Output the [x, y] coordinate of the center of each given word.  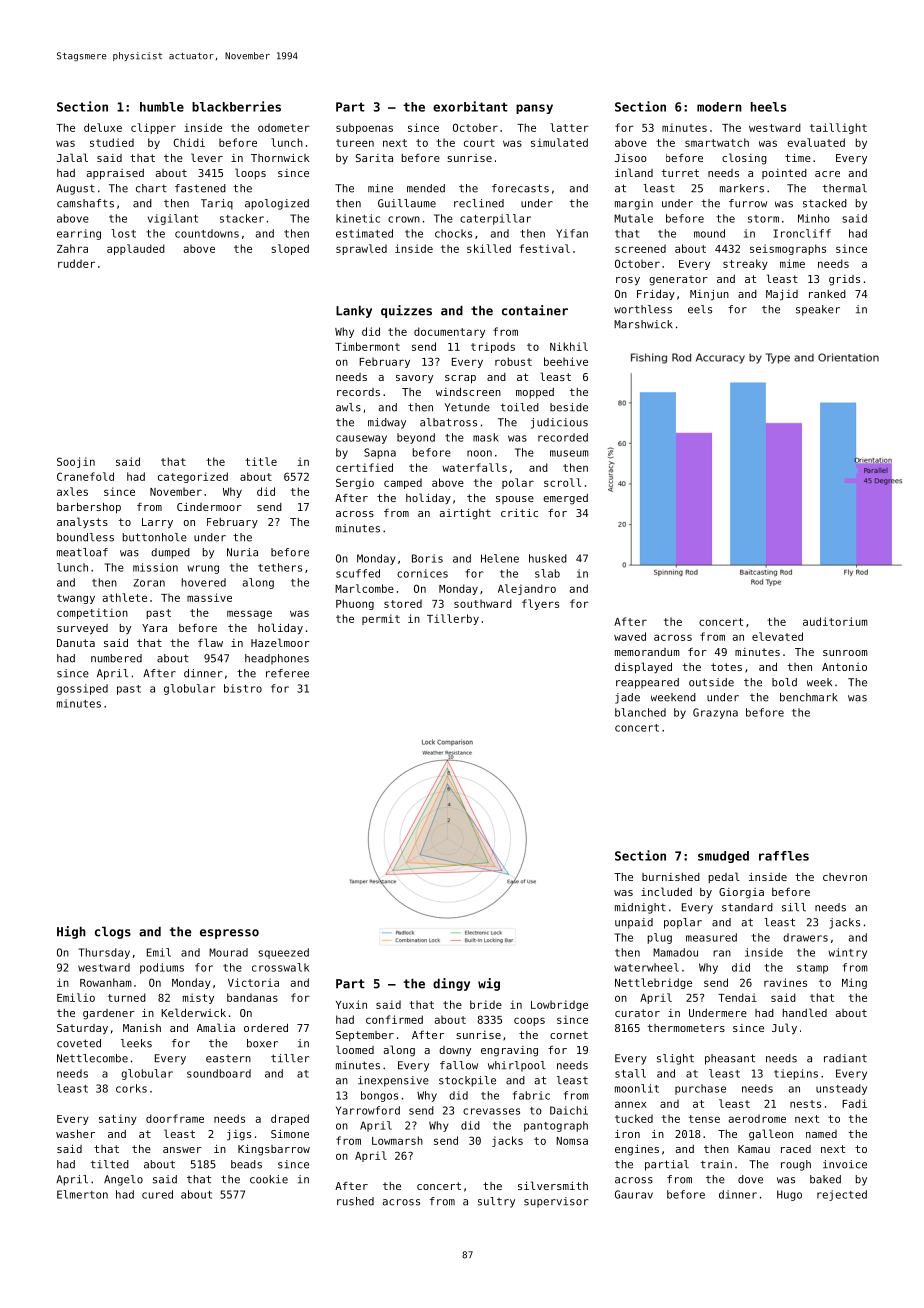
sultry [496, 1202]
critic [519, 513]
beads [246, 1164]
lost [123, 233]
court [479, 143]
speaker [818, 310]
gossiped [82, 689]
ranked [827, 294]
